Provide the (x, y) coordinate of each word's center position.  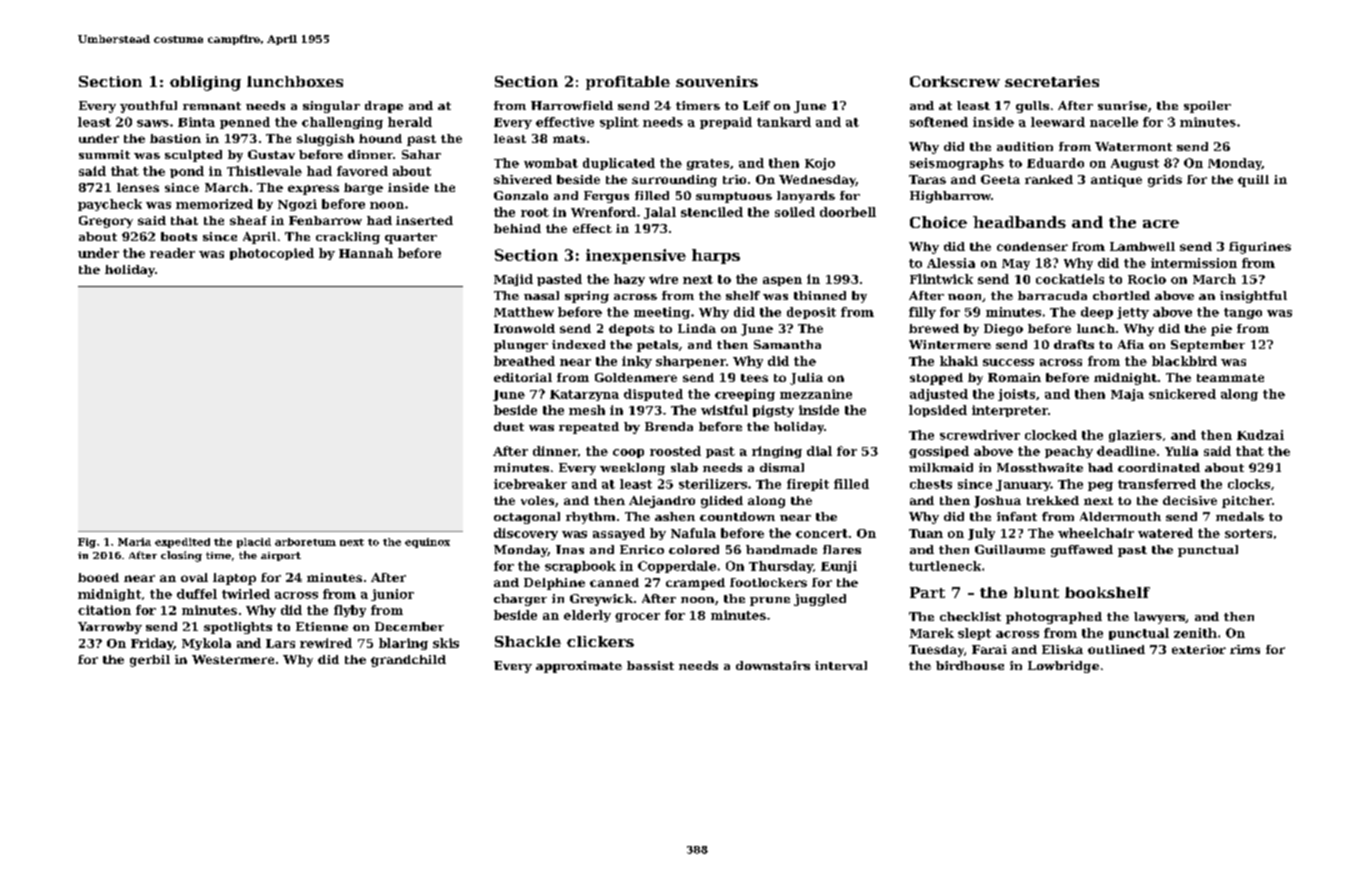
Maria (134, 542)
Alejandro (662, 502)
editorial (523, 377)
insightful (1253, 297)
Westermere (233, 659)
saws (153, 123)
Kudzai (1260, 435)
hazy (629, 280)
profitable (628, 83)
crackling (348, 238)
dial (819, 451)
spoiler (1207, 107)
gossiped (939, 452)
